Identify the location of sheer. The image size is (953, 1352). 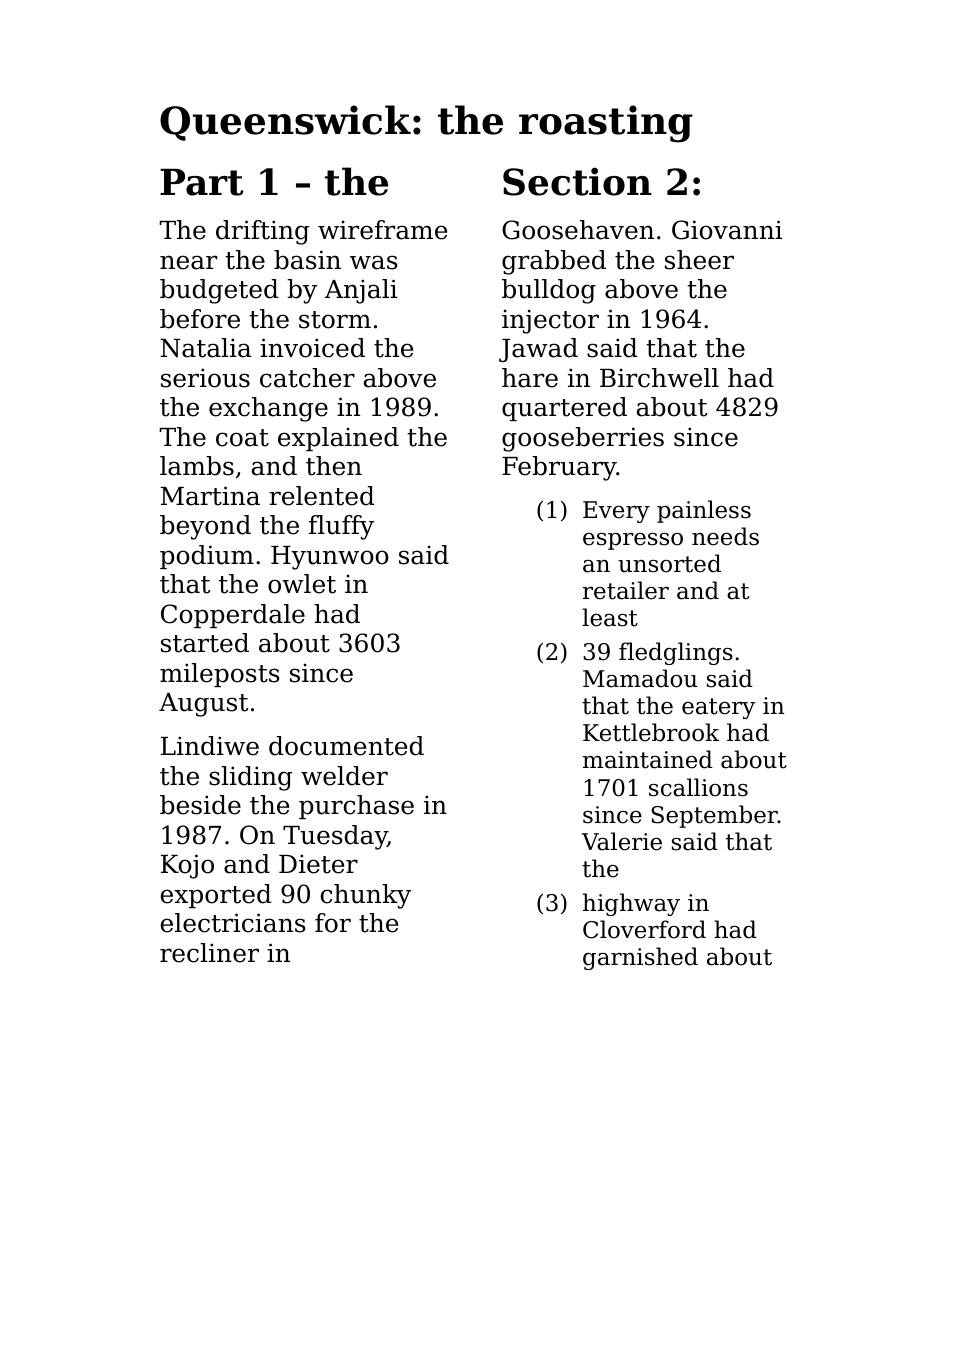
(699, 260).
